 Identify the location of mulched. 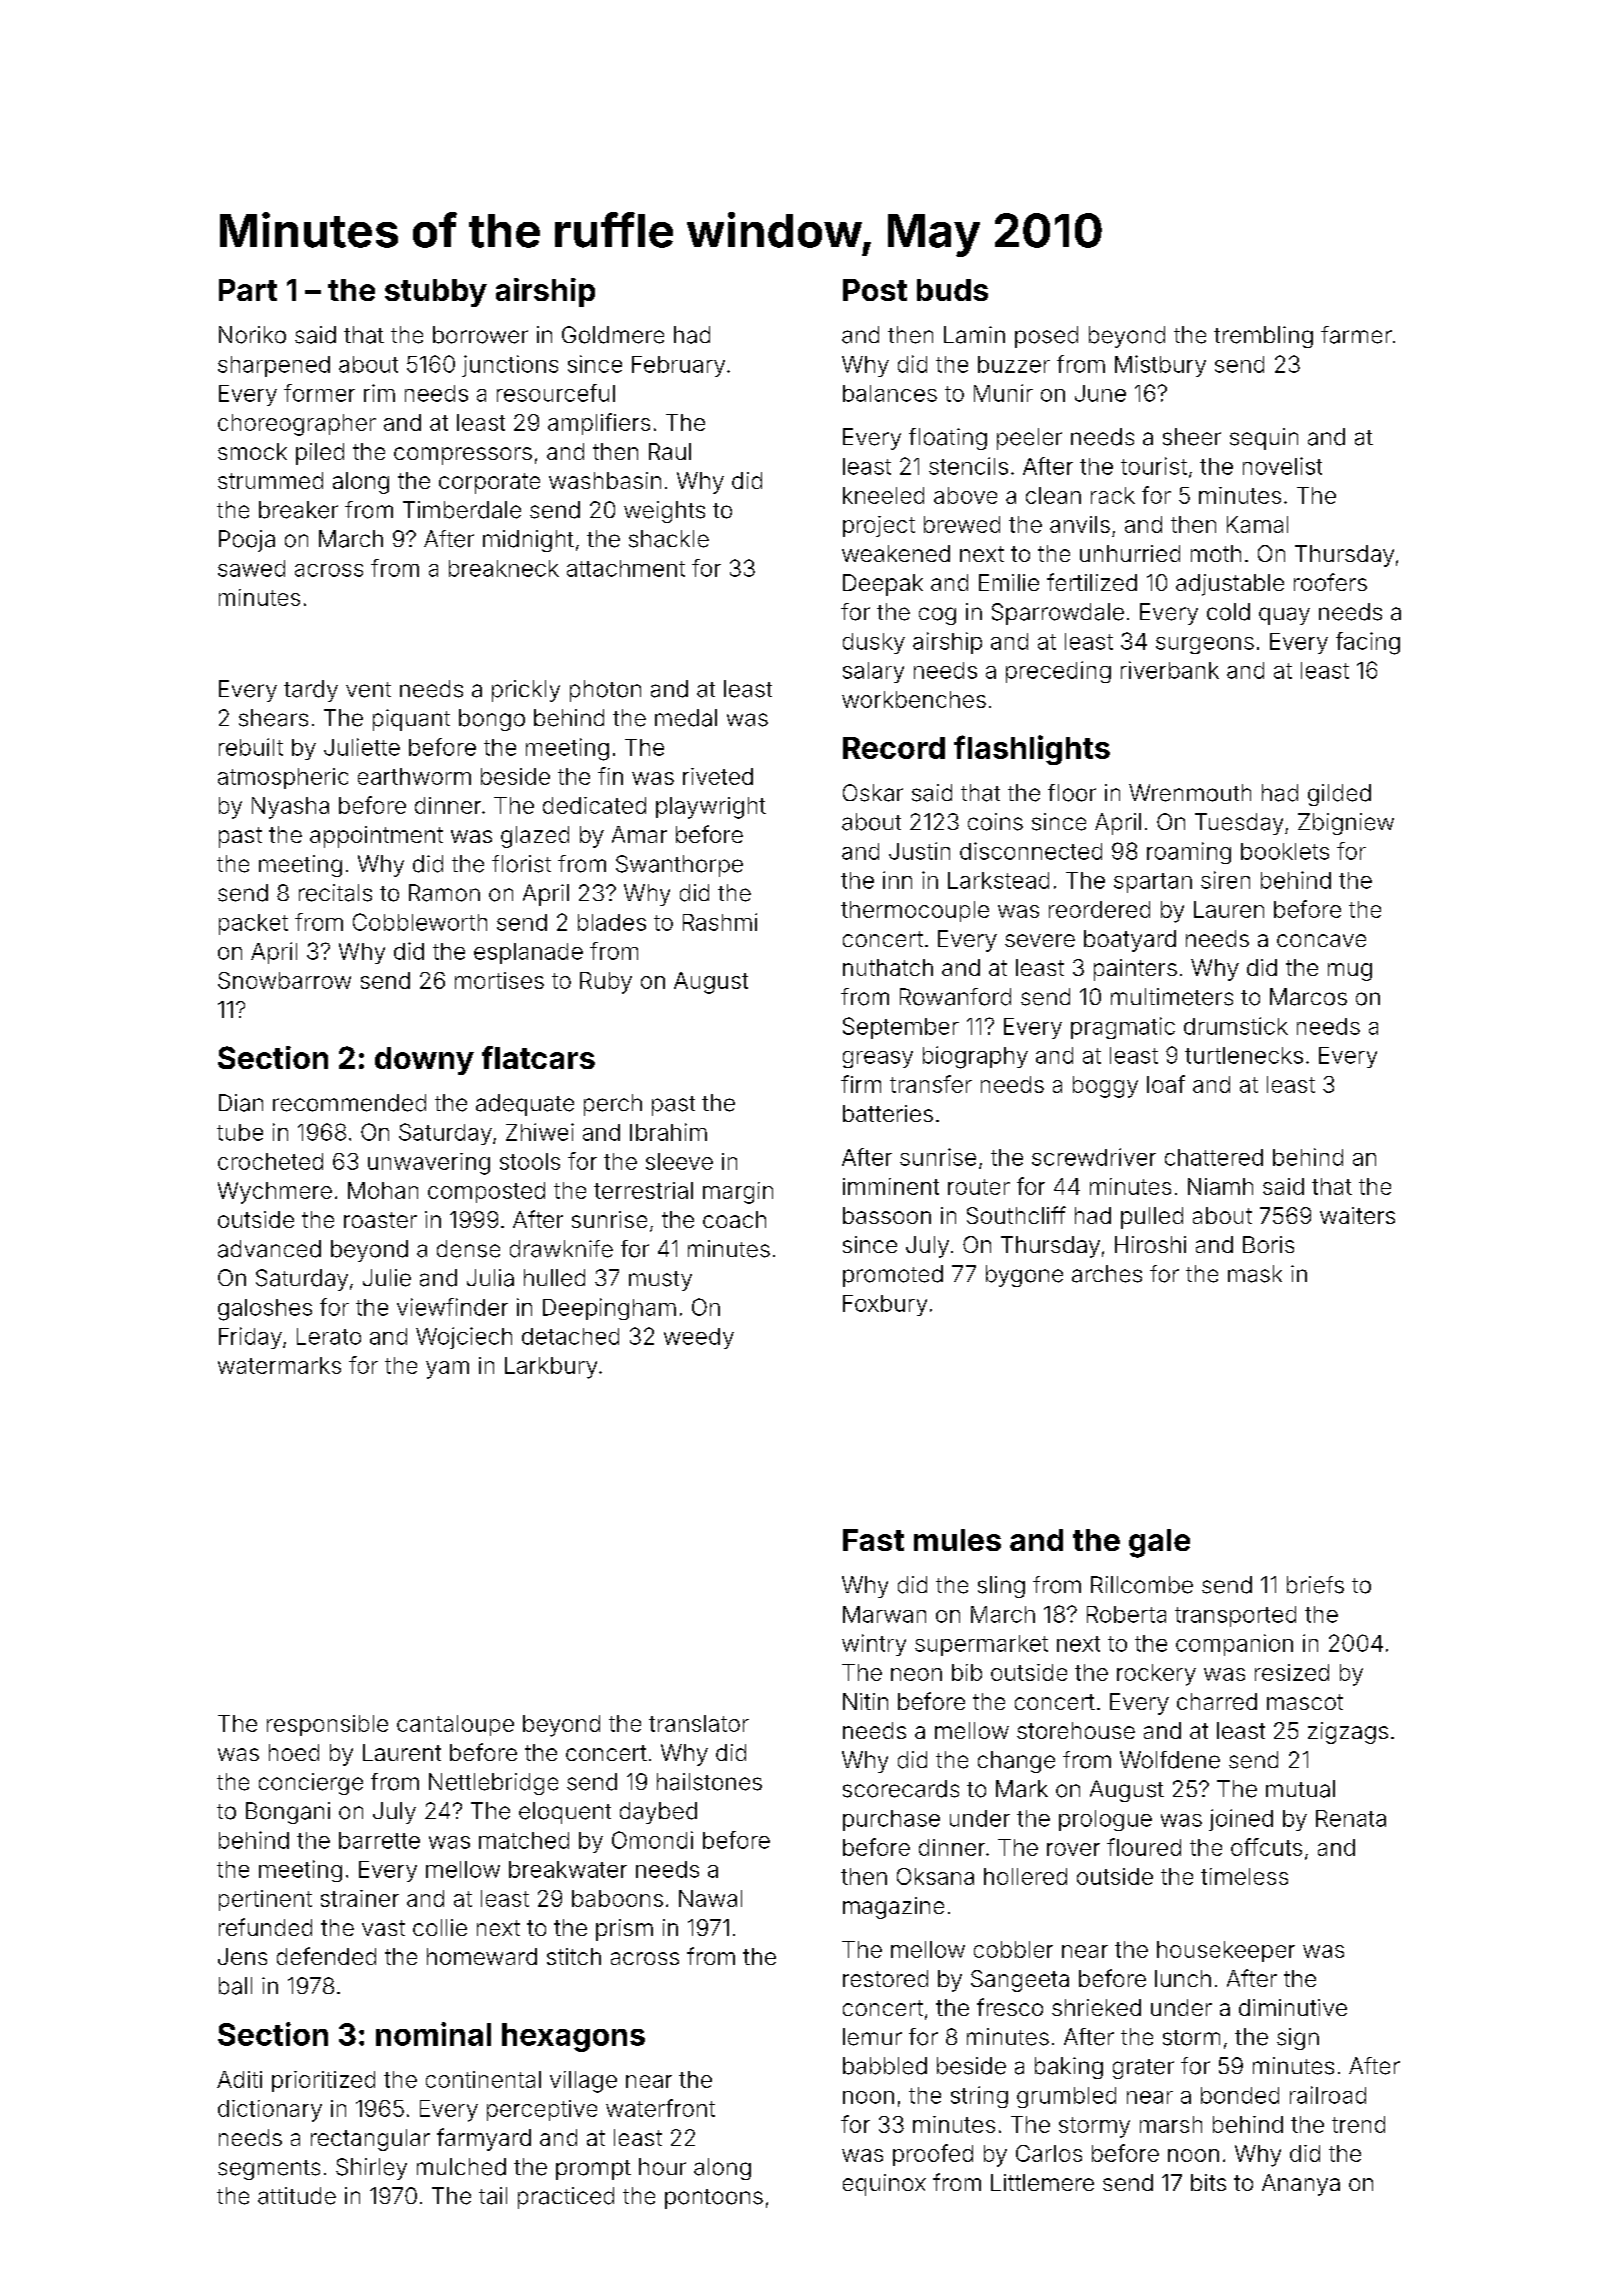
(461, 2167).
